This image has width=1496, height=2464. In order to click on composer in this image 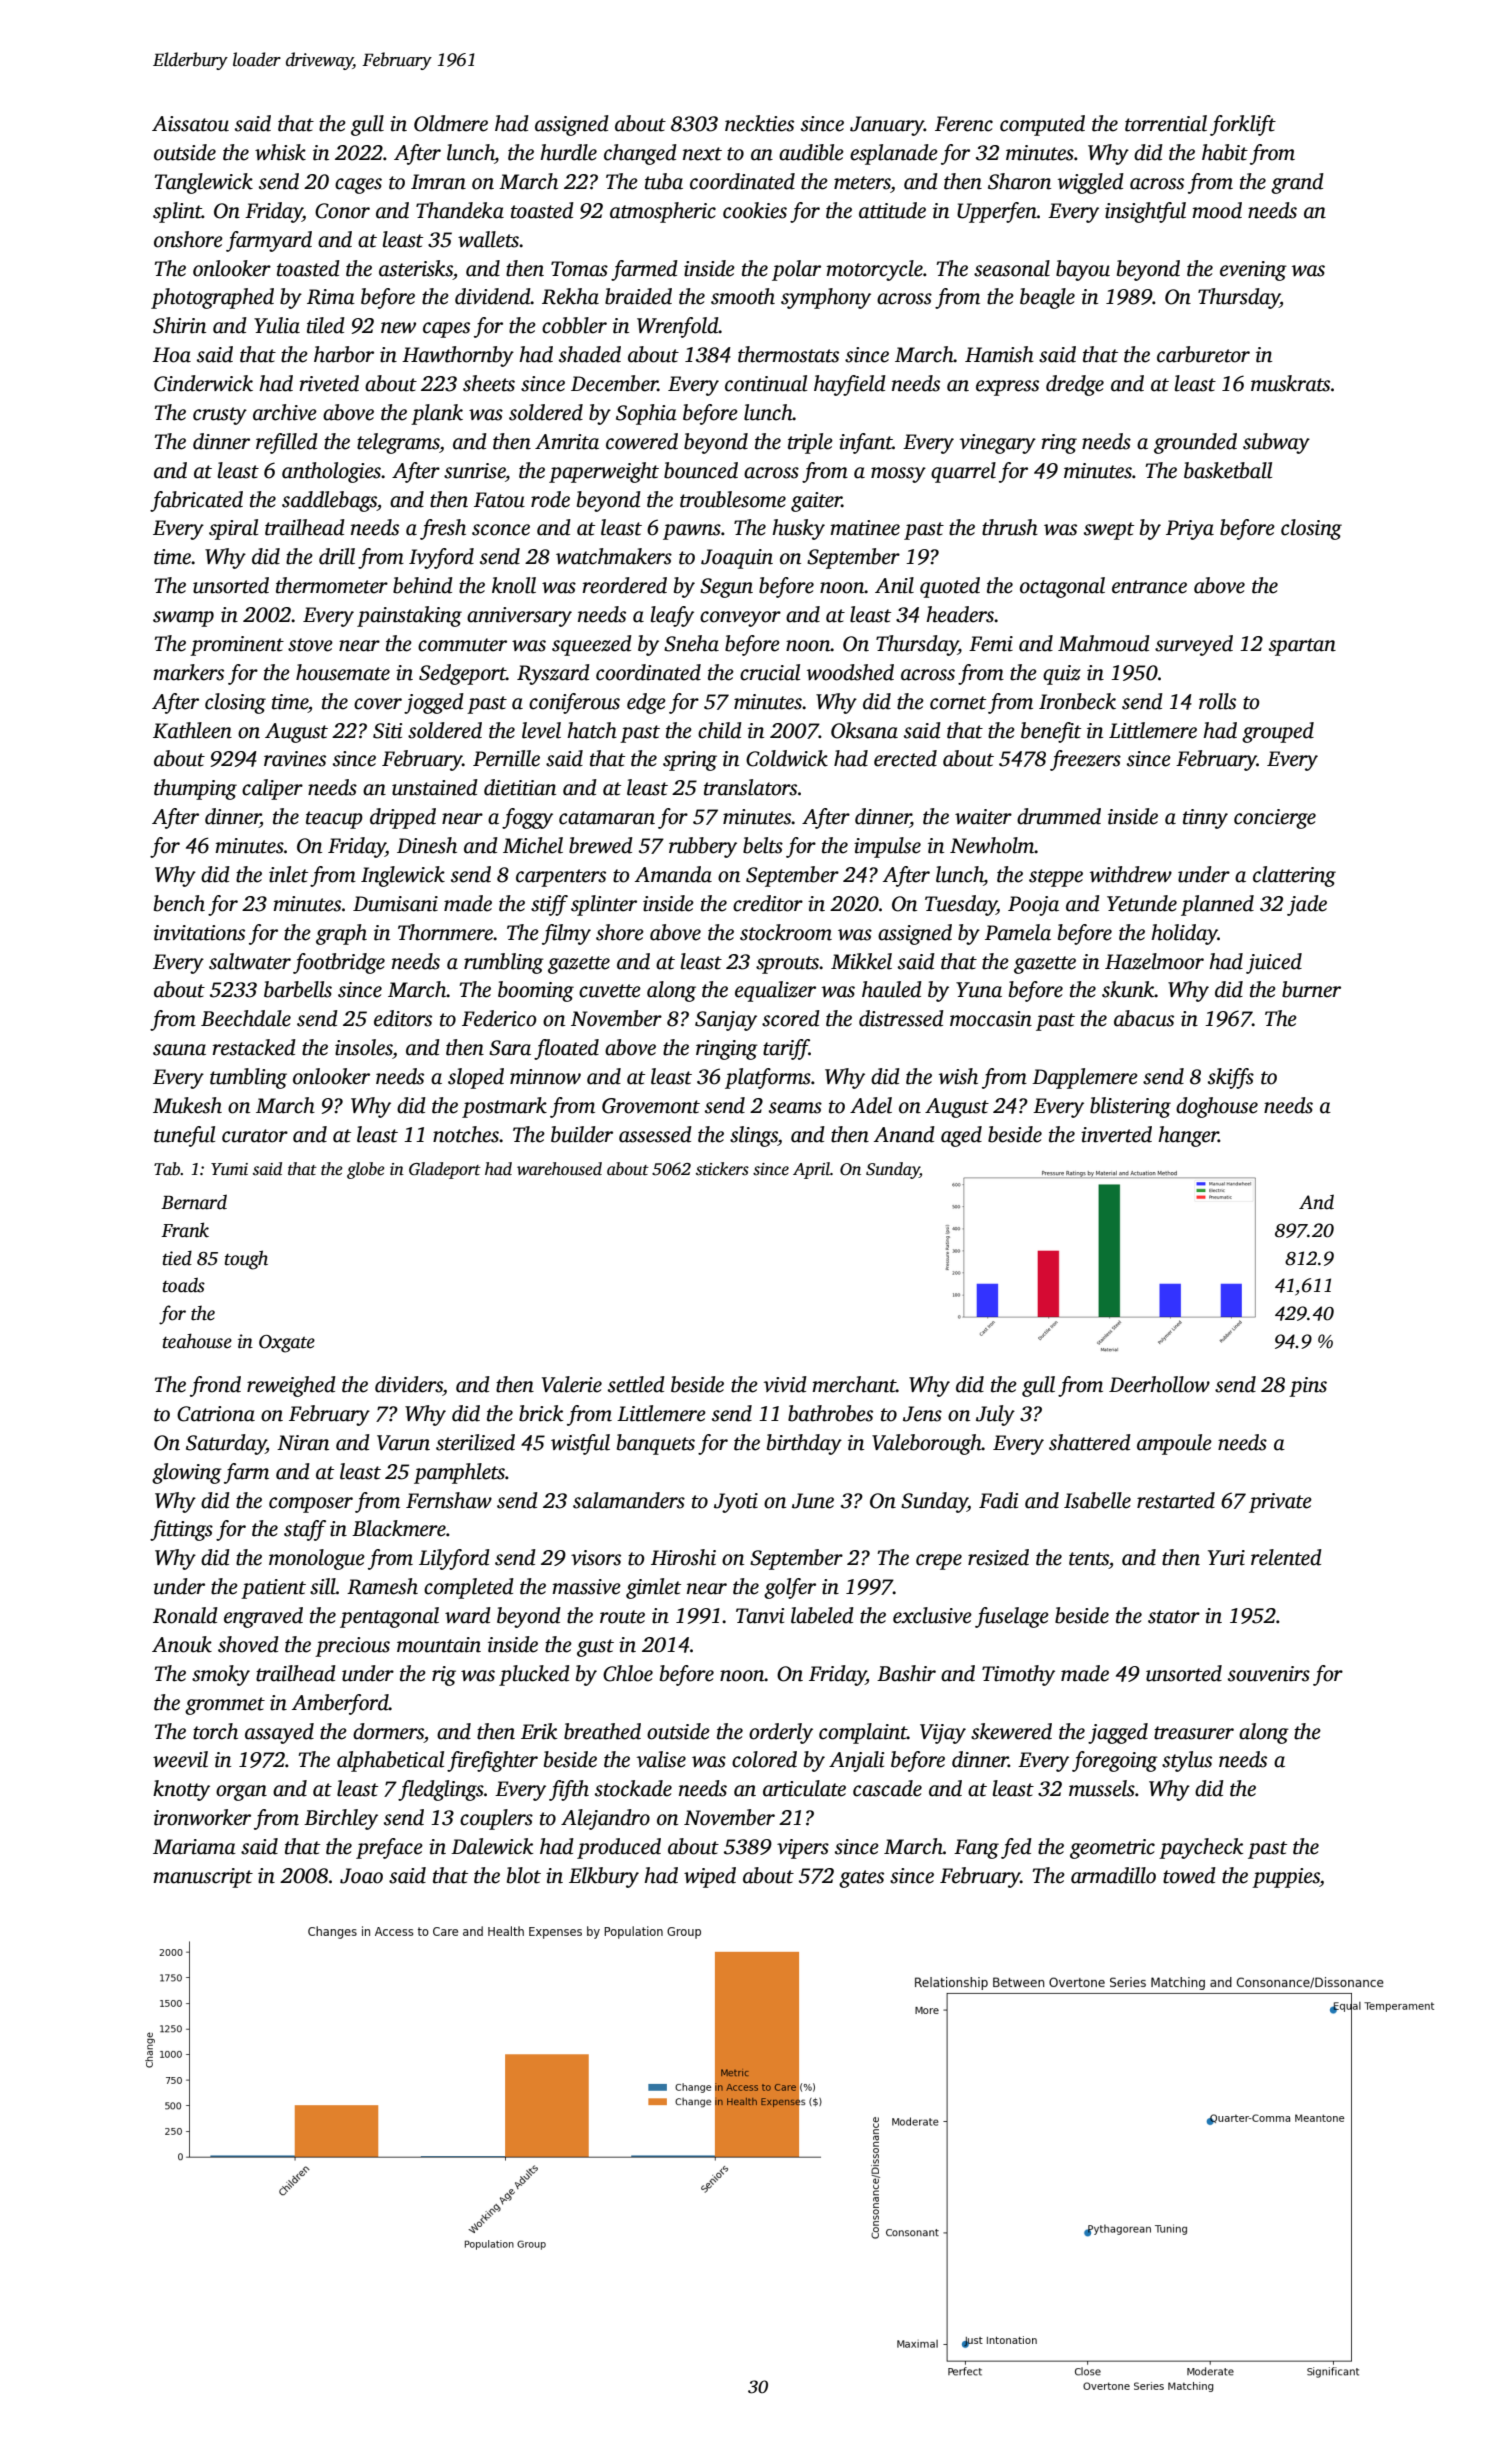, I will do `click(311, 1505)`.
